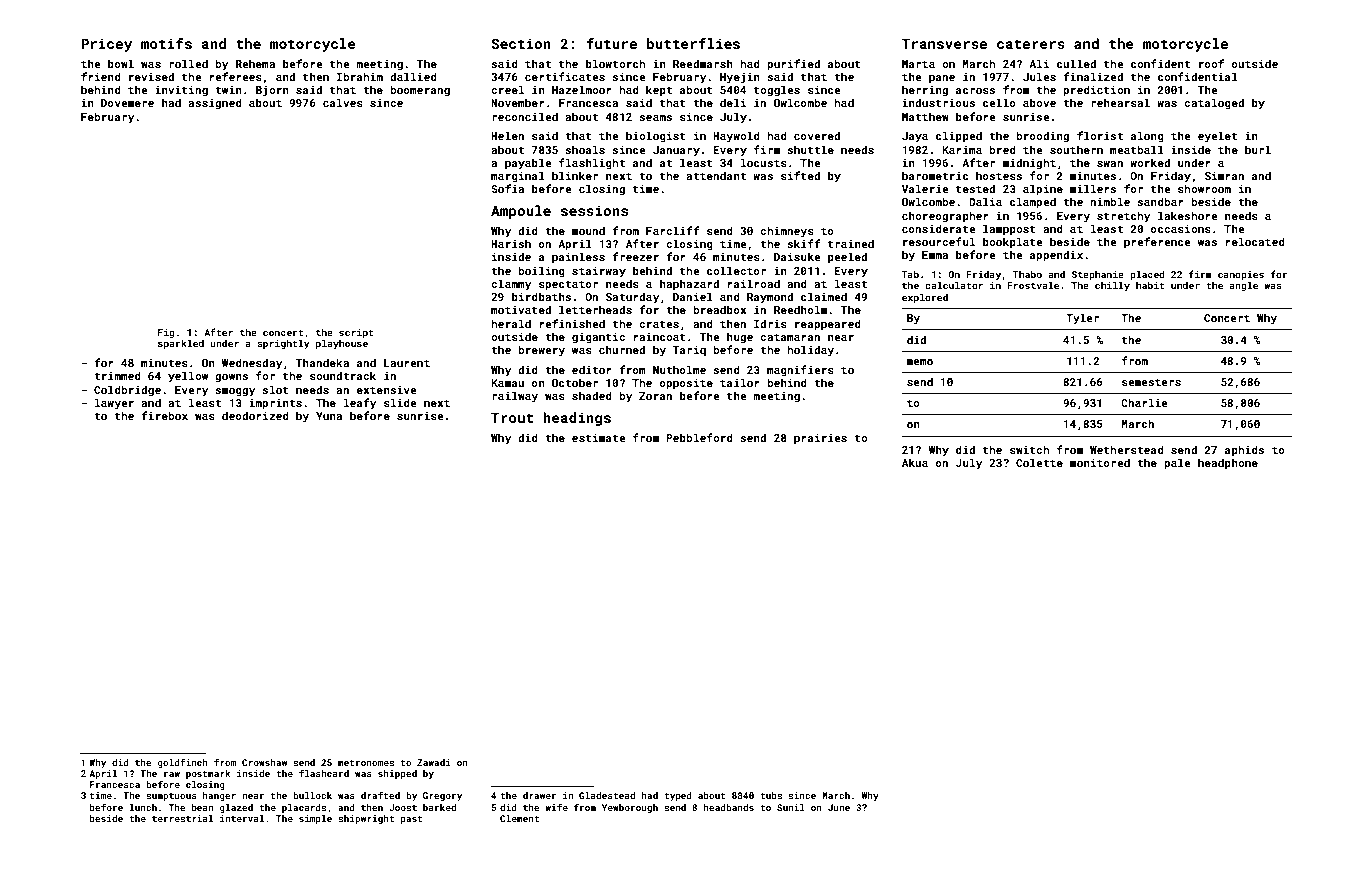 The height and width of the page is (887, 1372). What do you see at coordinates (1177, 464) in the page?
I see `pale` at bounding box center [1177, 464].
